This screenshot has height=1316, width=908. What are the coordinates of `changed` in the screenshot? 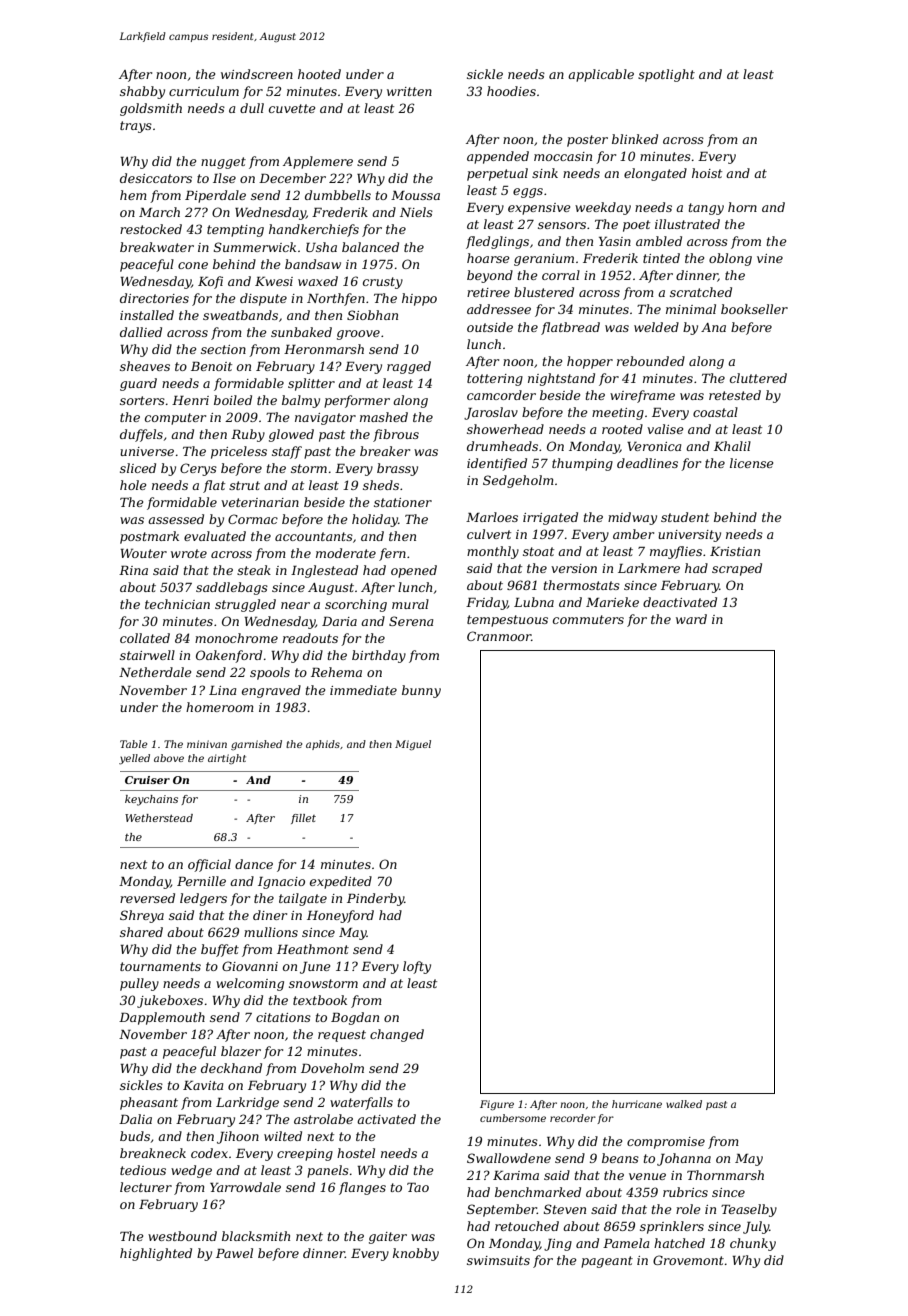 It's located at (397, 1035).
